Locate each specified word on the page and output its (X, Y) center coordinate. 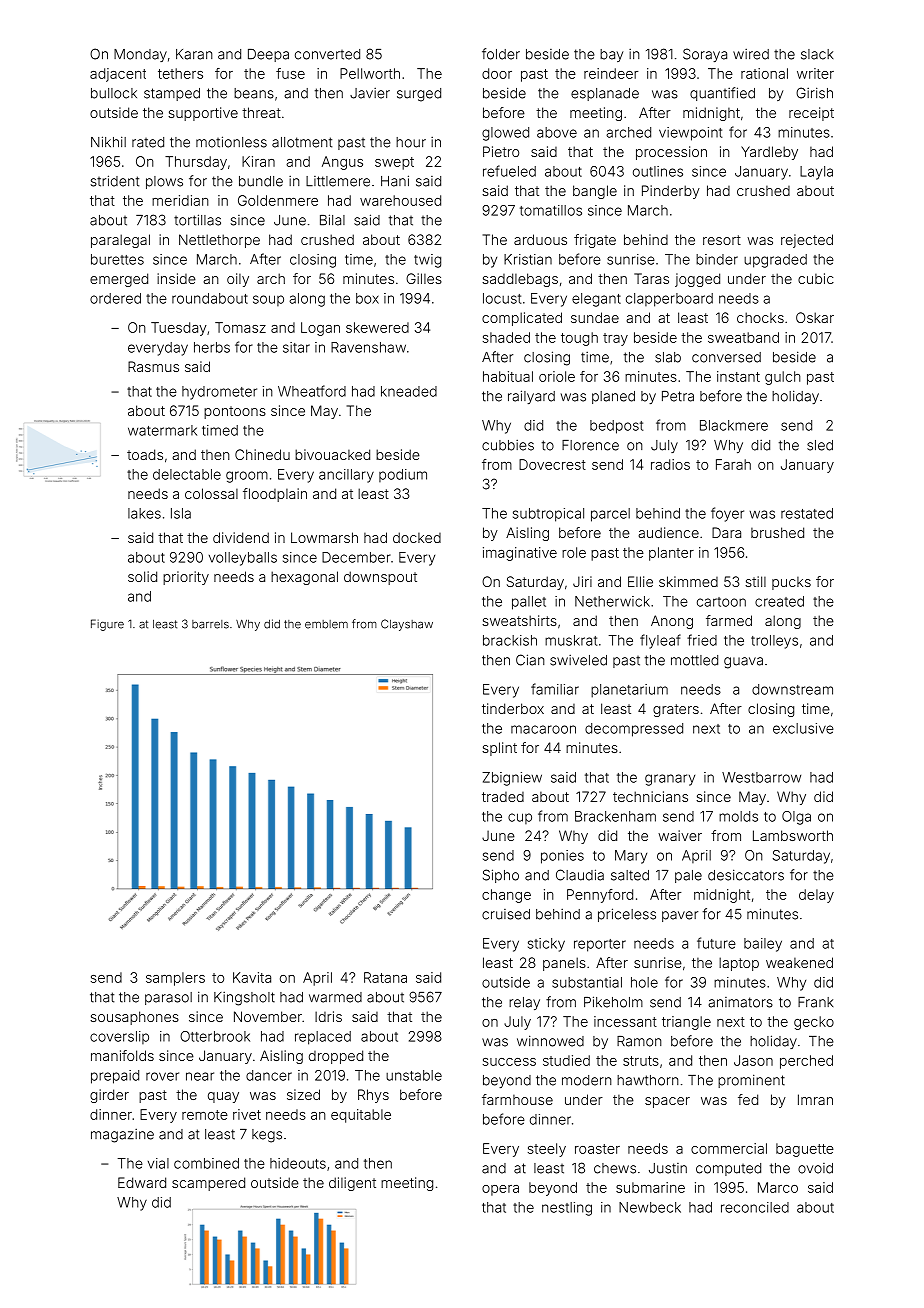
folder (501, 54)
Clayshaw (407, 625)
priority (186, 578)
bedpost (616, 427)
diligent (352, 1184)
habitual (508, 376)
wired (751, 54)
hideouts (298, 1163)
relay (524, 1003)
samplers (175, 979)
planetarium (629, 691)
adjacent (118, 75)
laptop (739, 964)
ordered (115, 298)
